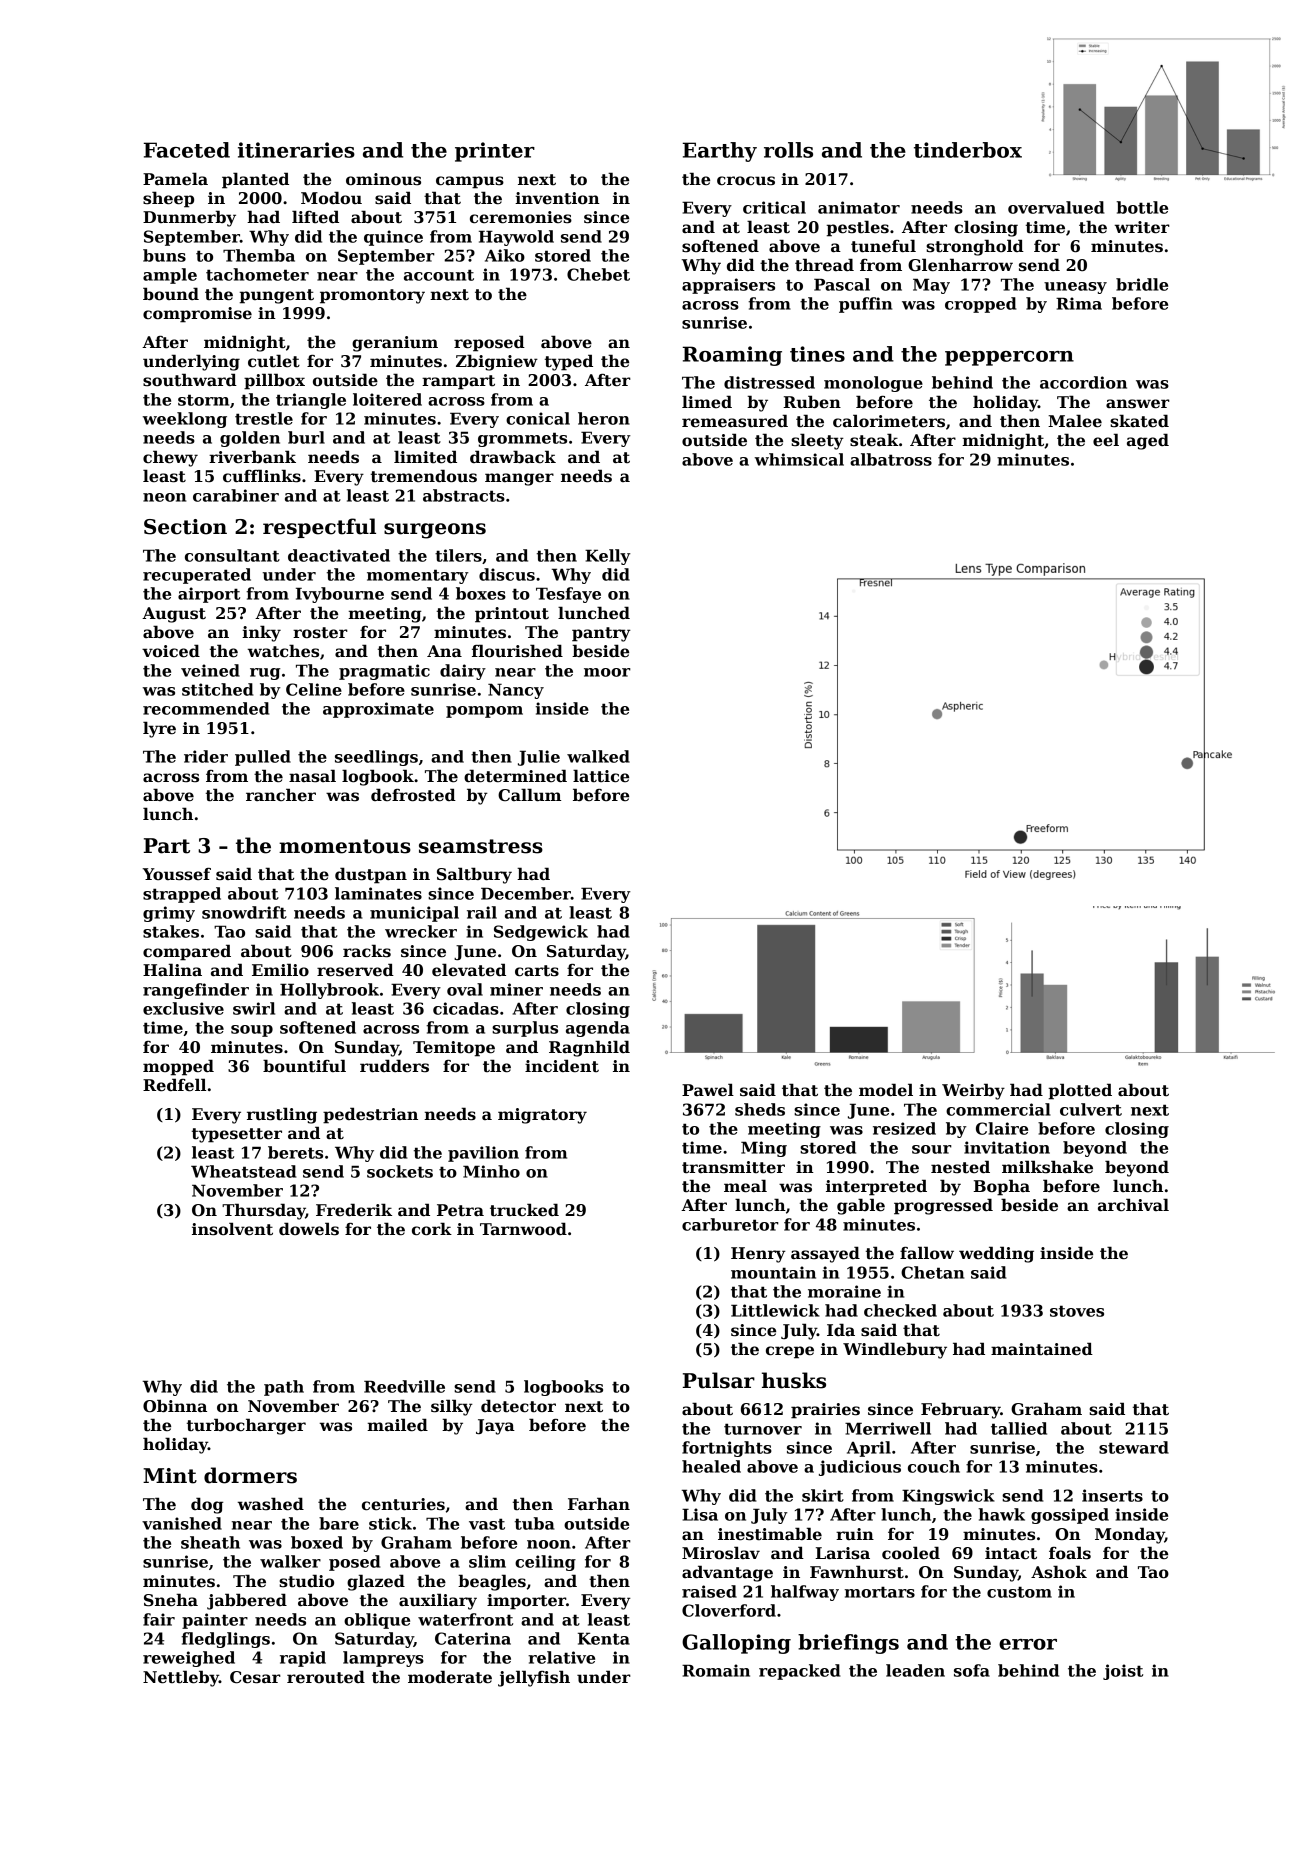 Image resolution: width=1312 pixels, height=1856 pixels. Describe the element at coordinates (450, 1677) in the screenshot. I see `moderate` at that location.
